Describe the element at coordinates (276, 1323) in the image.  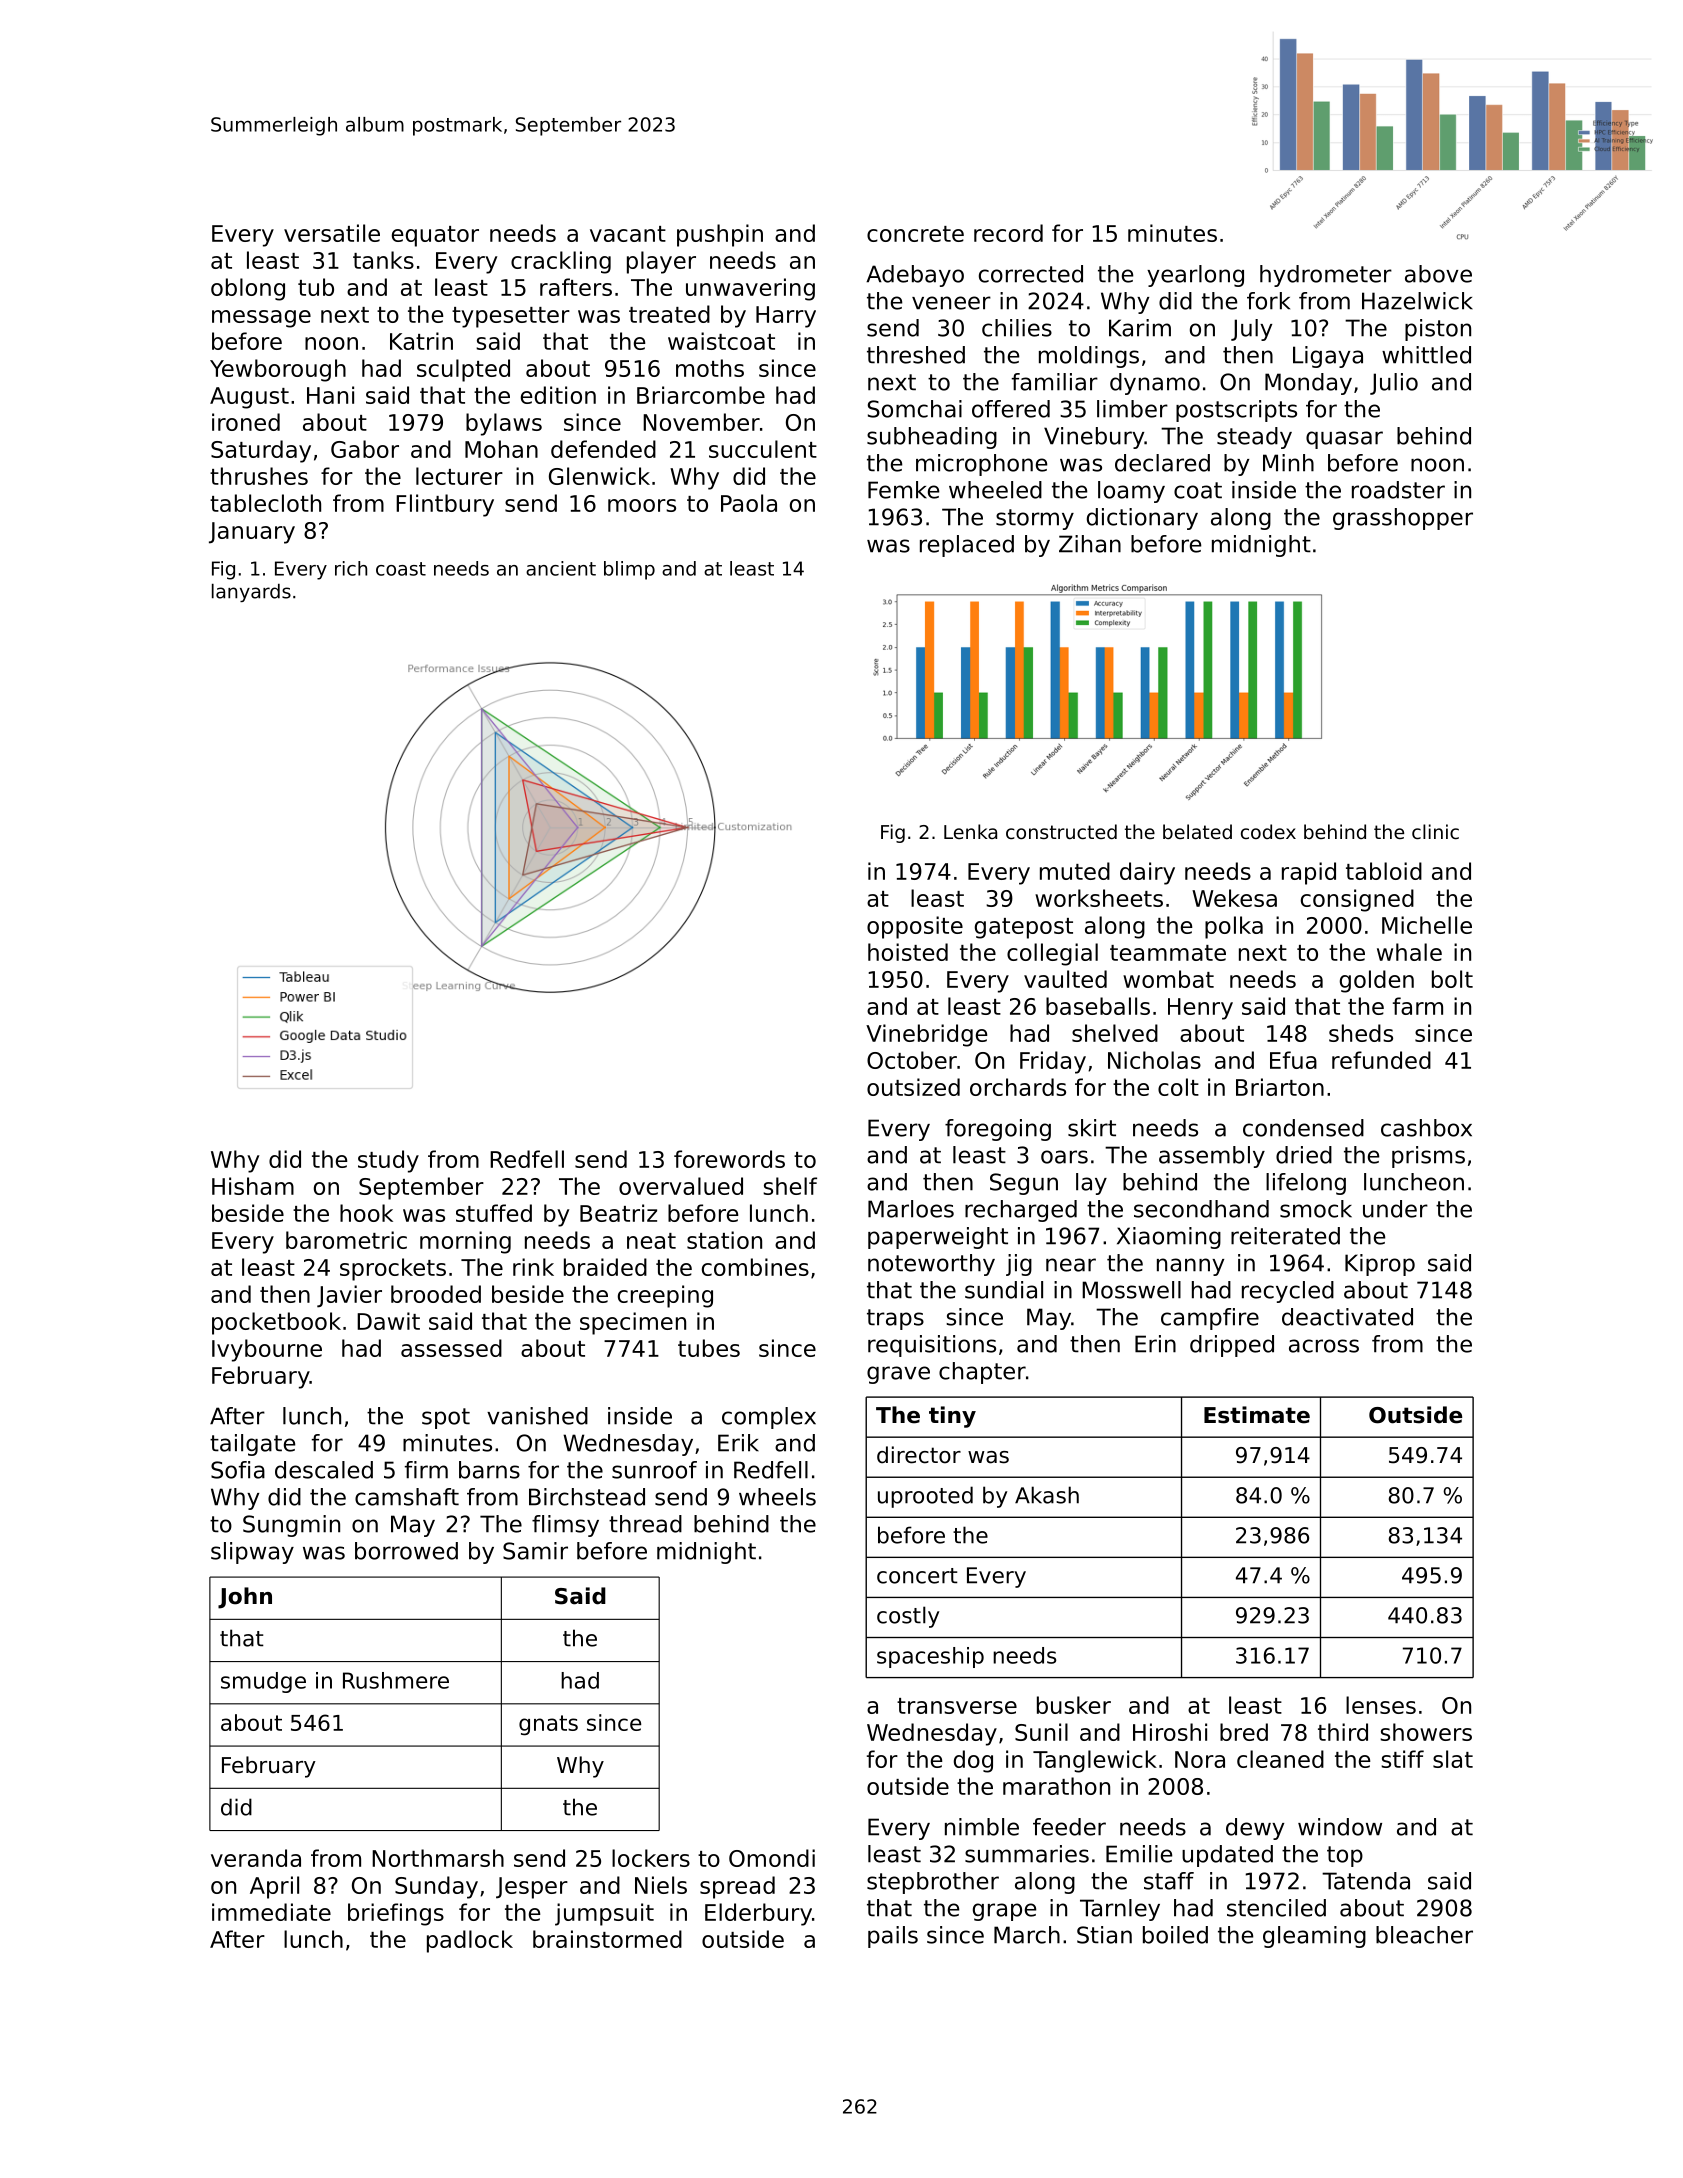
I see `pocketbook` at that location.
